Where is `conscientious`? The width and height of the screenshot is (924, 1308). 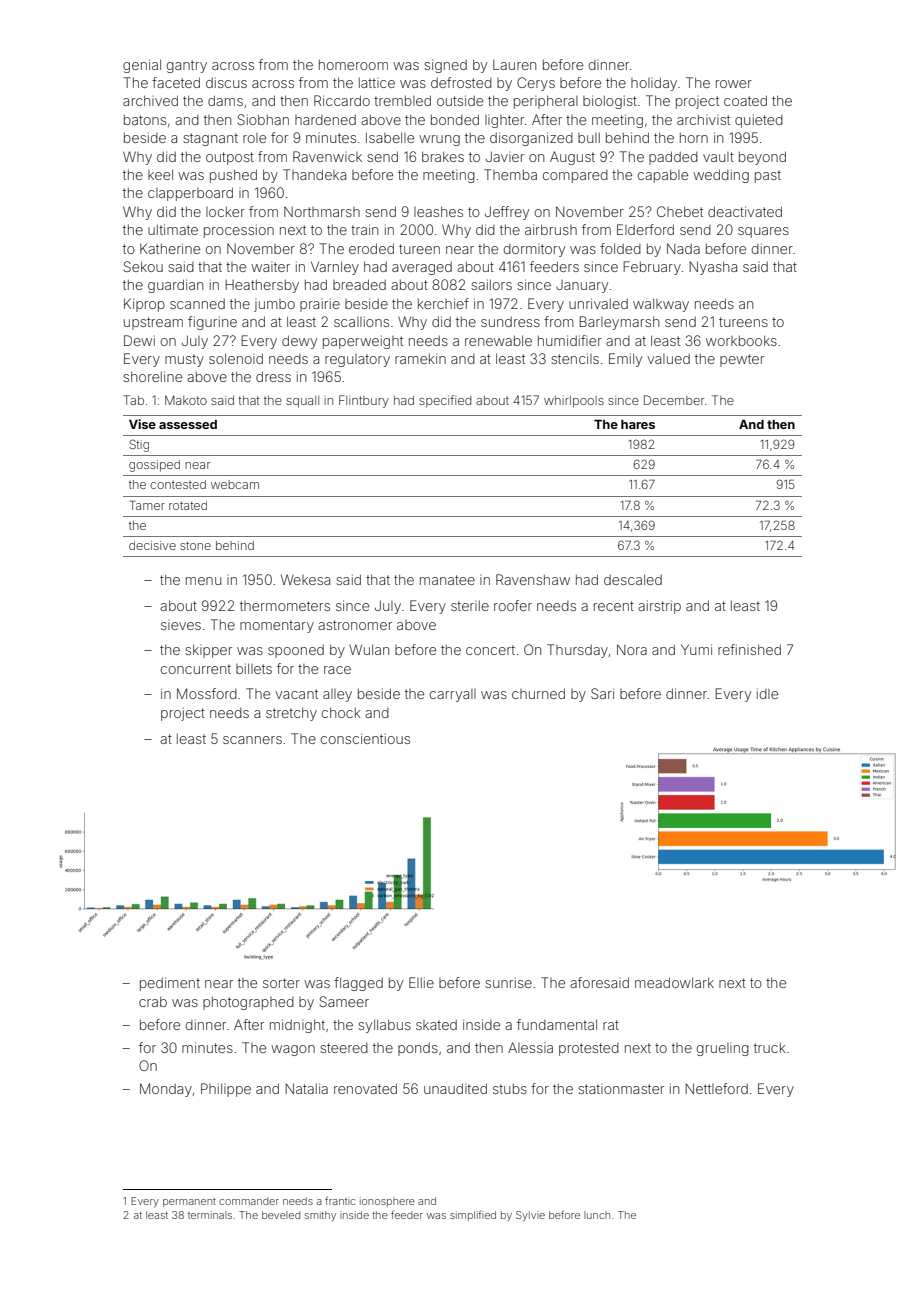 conscientious is located at coordinates (365, 738).
